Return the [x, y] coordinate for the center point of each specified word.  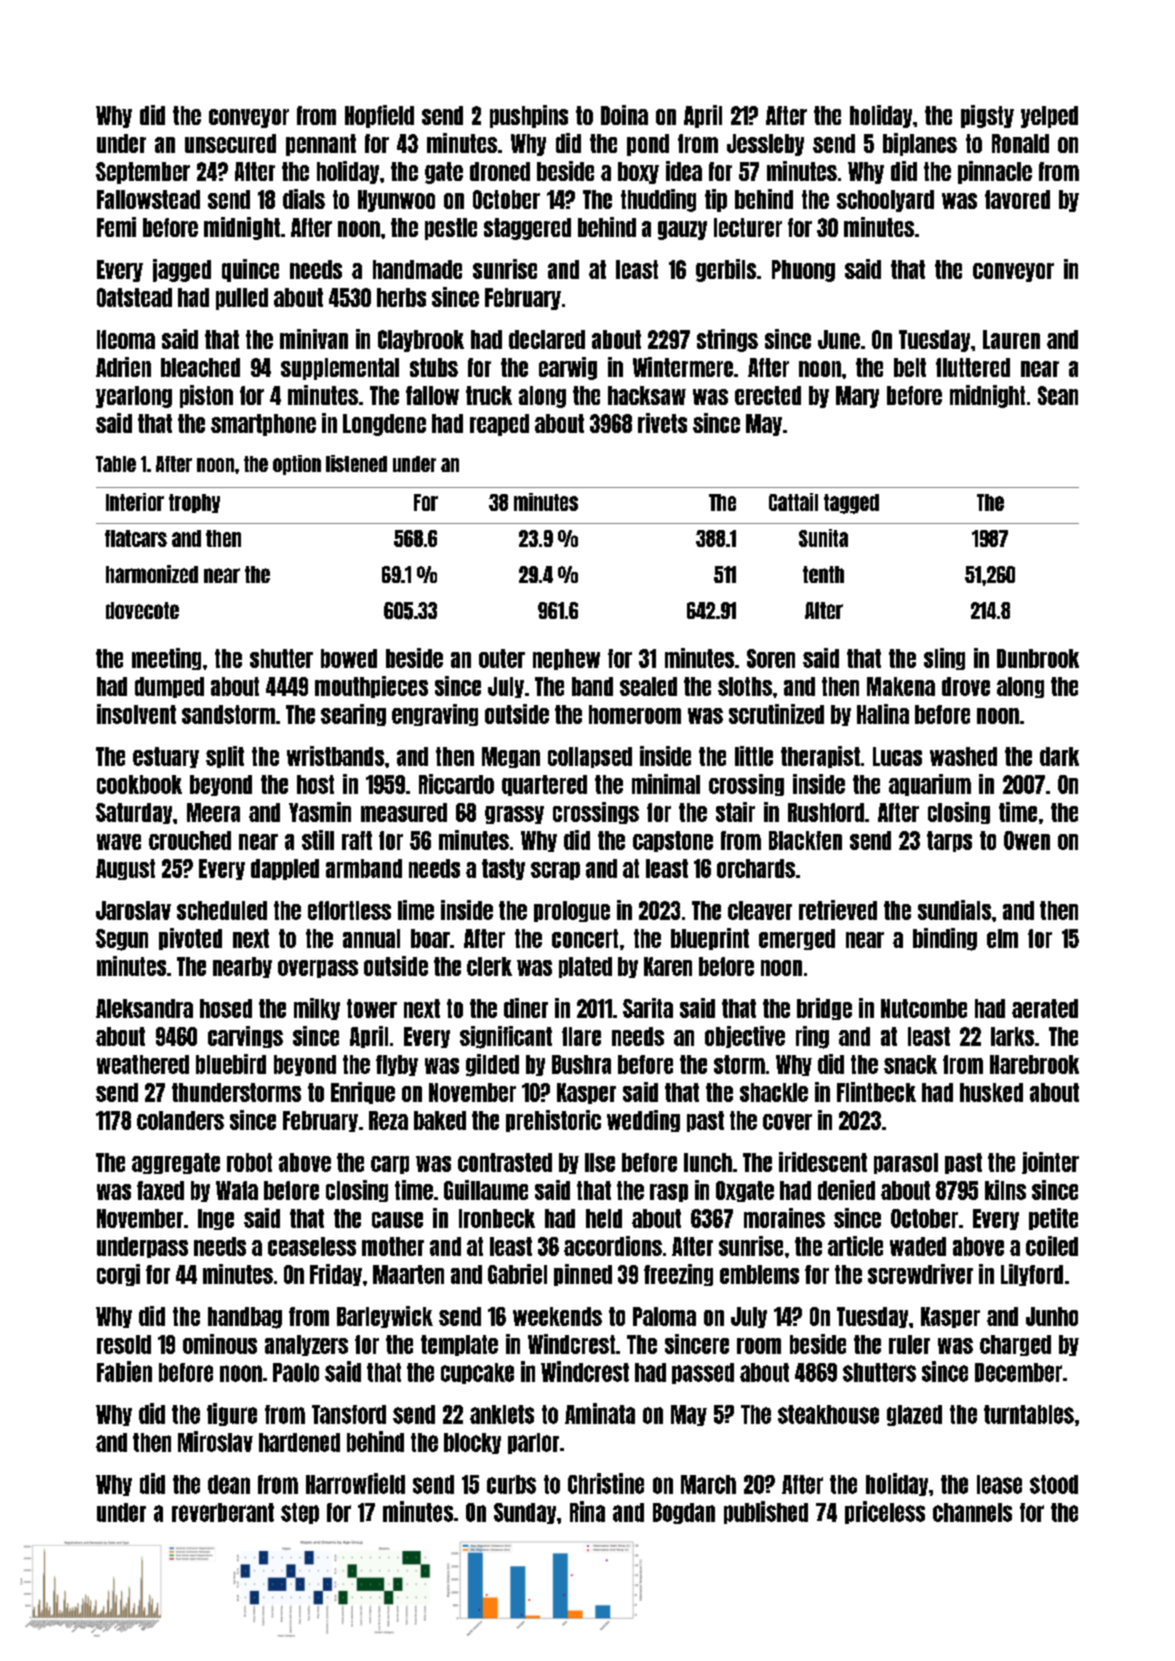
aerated [1045, 1008]
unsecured [230, 143]
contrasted [505, 1162]
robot [249, 1162]
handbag [245, 1318]
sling [944, 659]
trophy [194, 503]
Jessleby [765, 145]
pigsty [987, 116]
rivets [662, 423]
